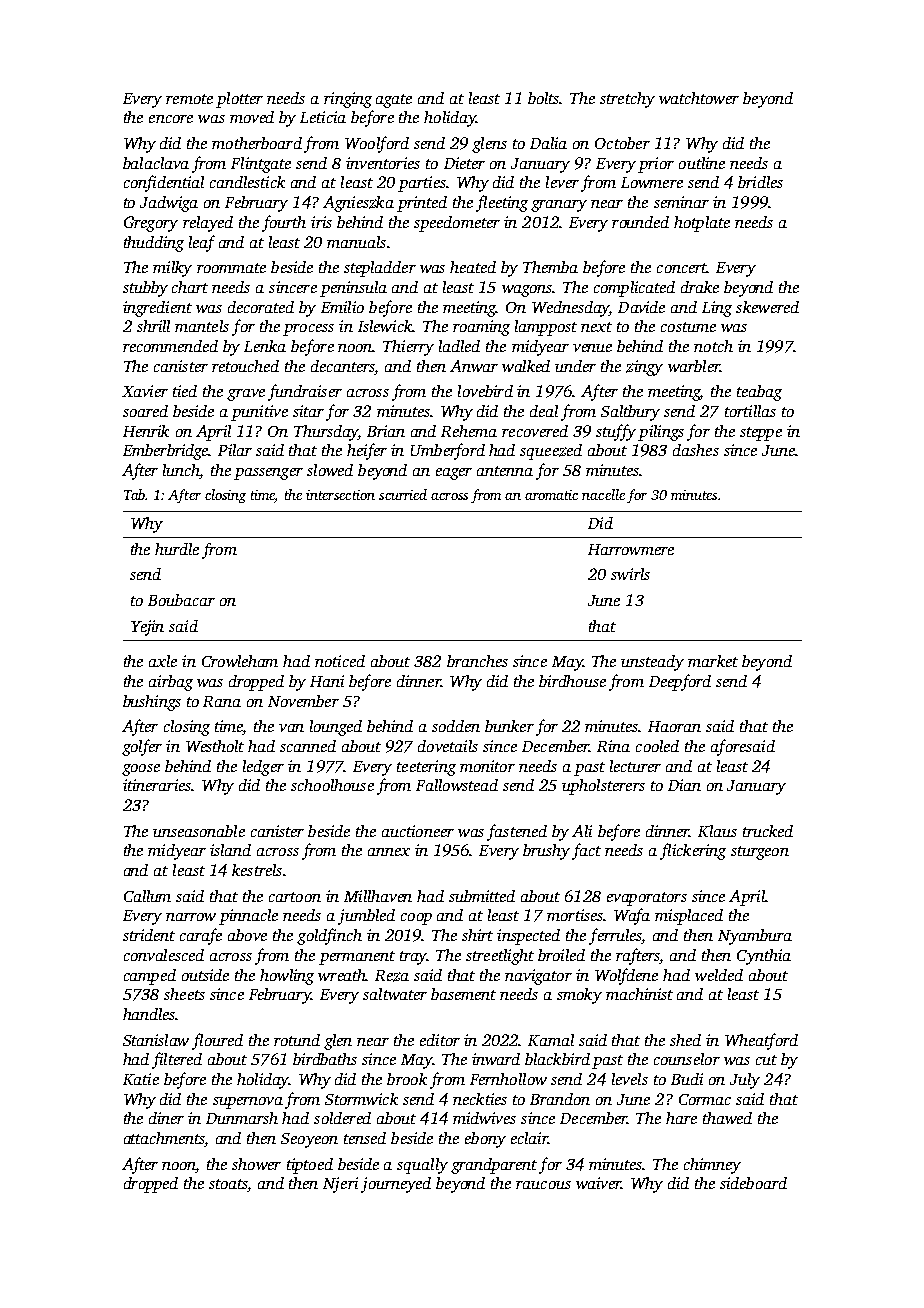  I want to click on raucous, so click(543, 1185).
